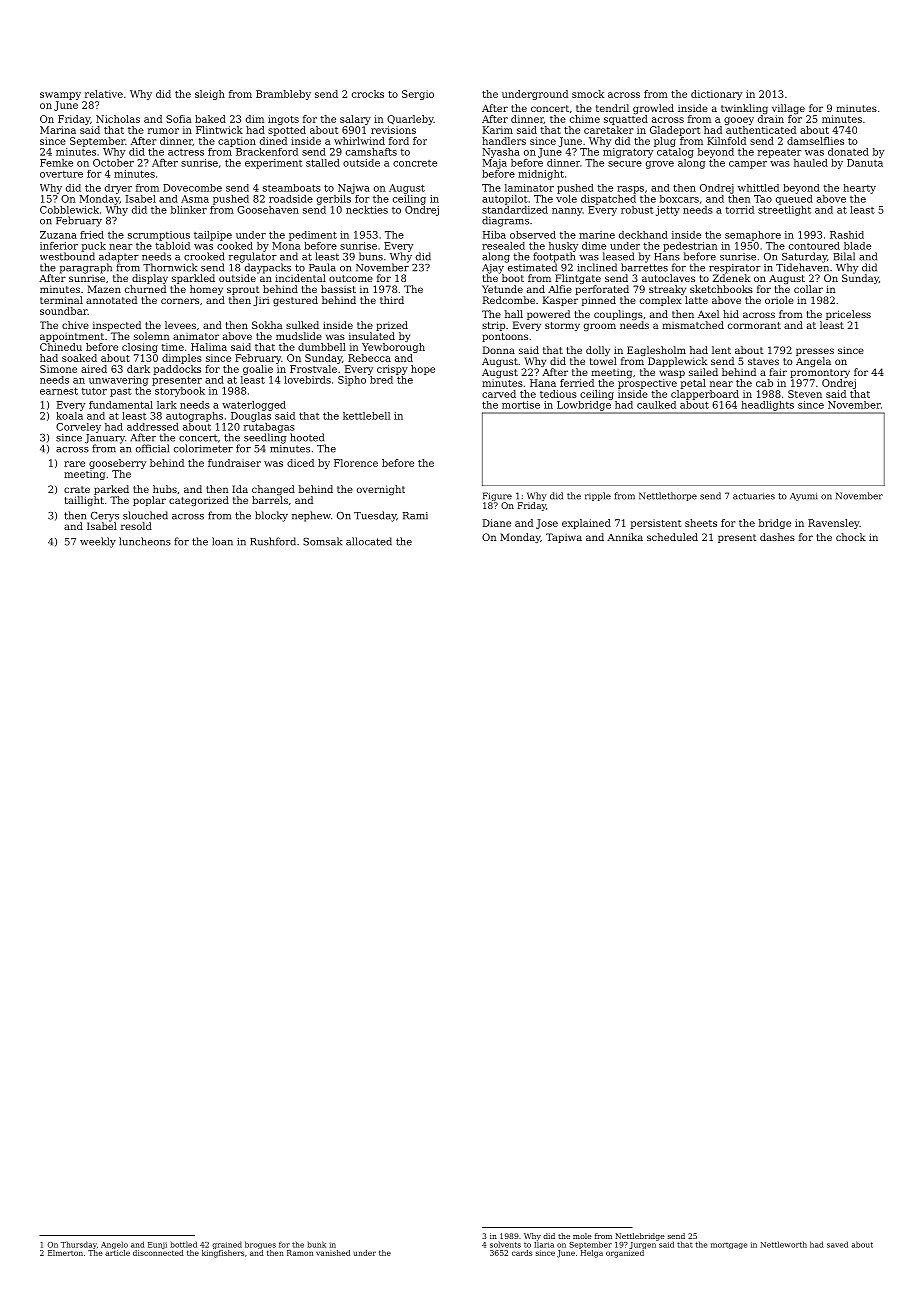 This document has width=924, height=1308. What do you see at coordinates (98, 542) in the document?
I see `weekly` at bounding box center [98, 542].
